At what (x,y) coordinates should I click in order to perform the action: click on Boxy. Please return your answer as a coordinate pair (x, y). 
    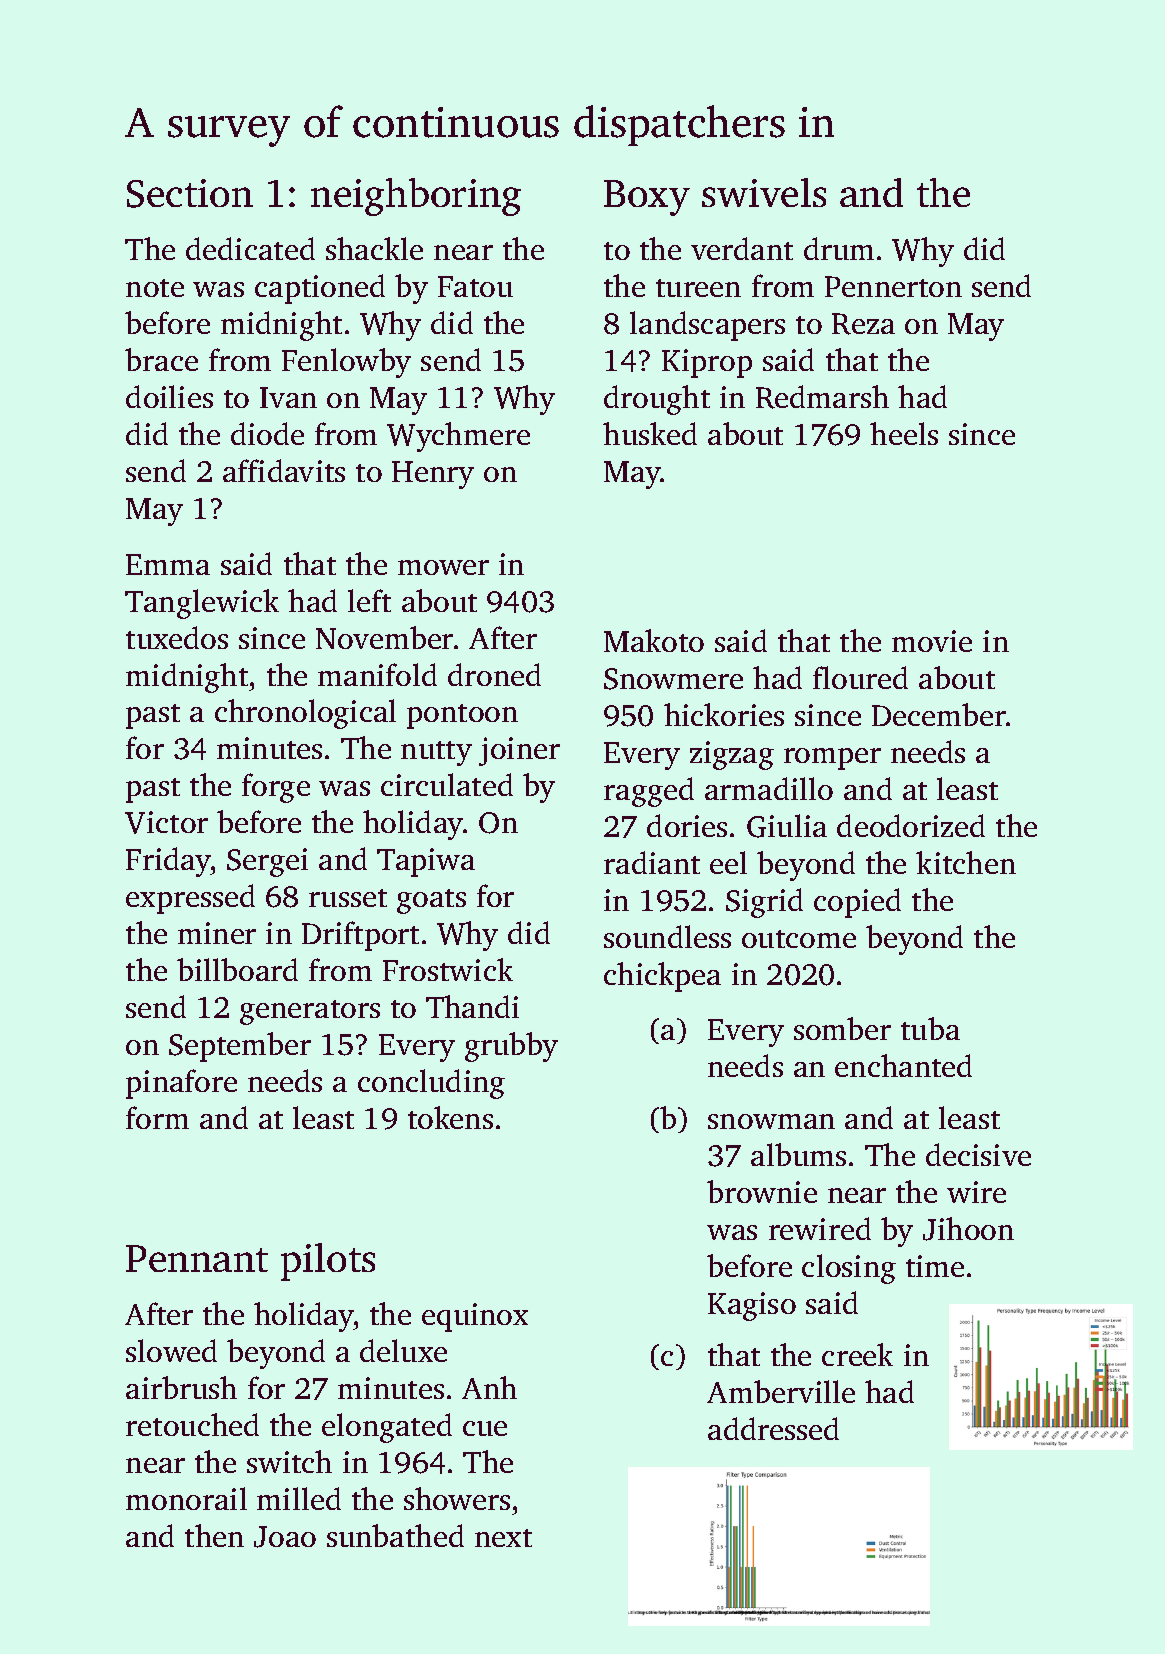
    Looking at the image, I should click on (647, 198).
